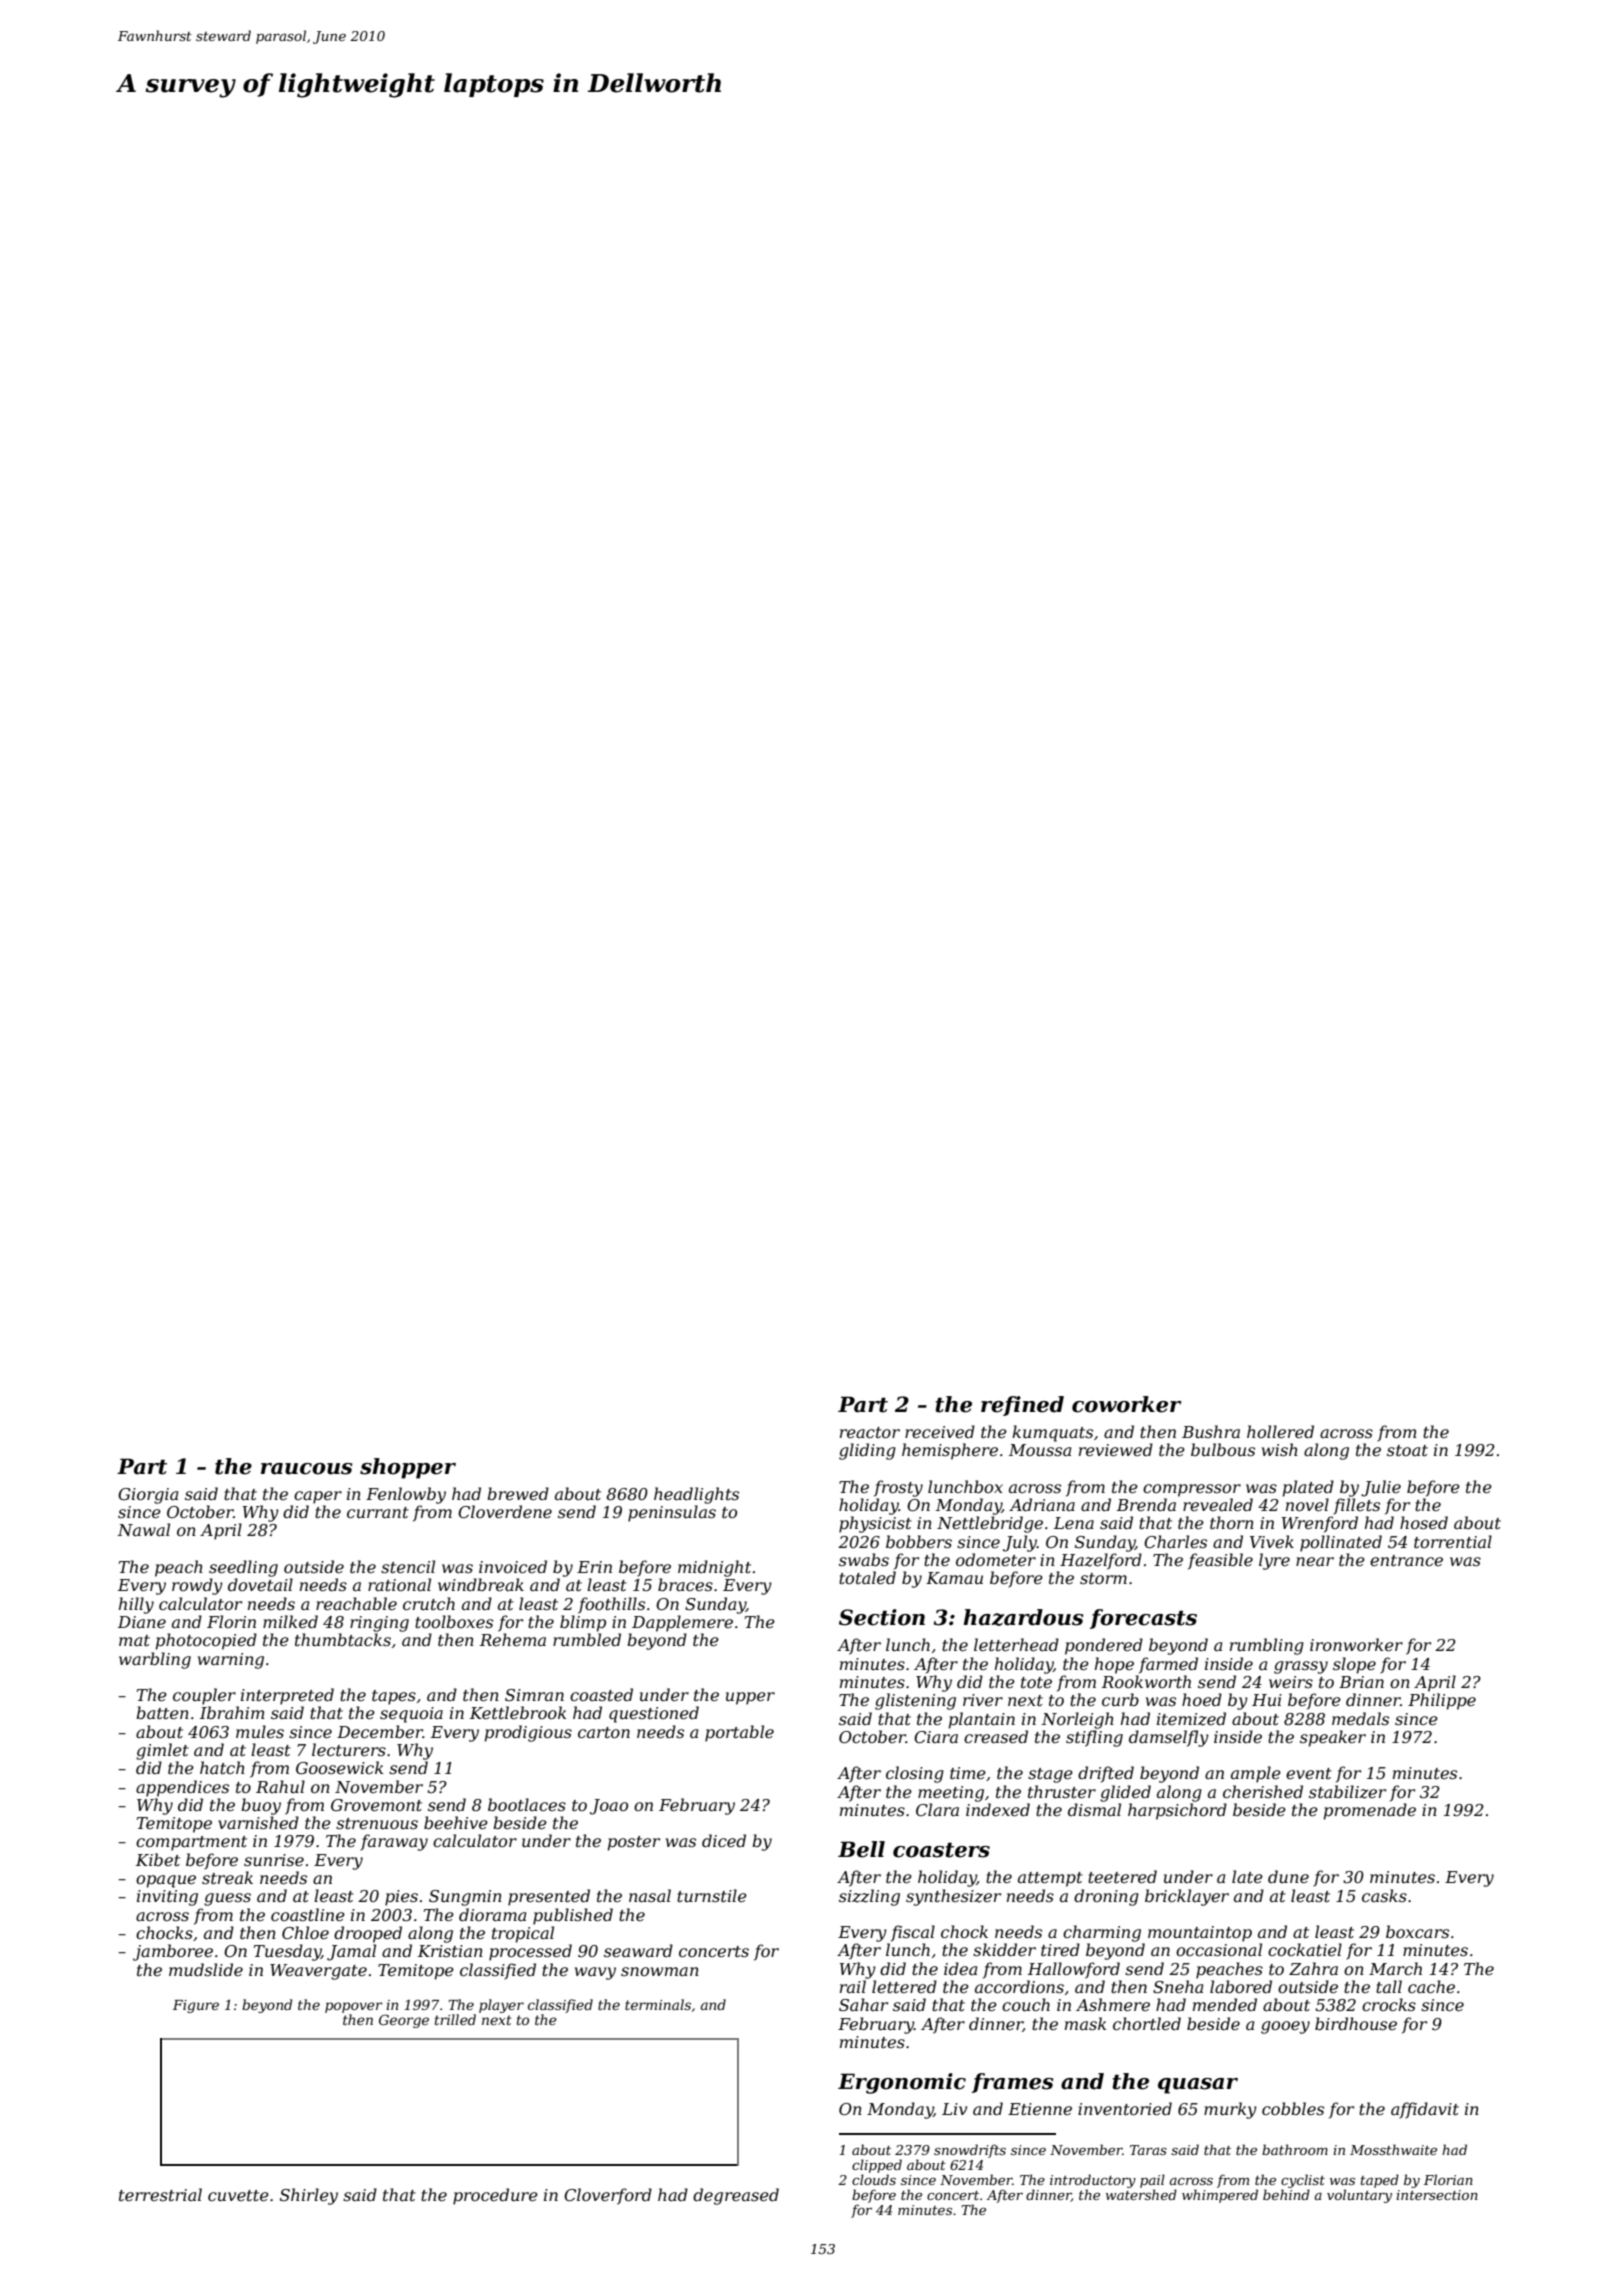 The image size is (1620, 2292). Describe the element at coordinates (1354, 1665) in the document. I see `slope` at that location.
